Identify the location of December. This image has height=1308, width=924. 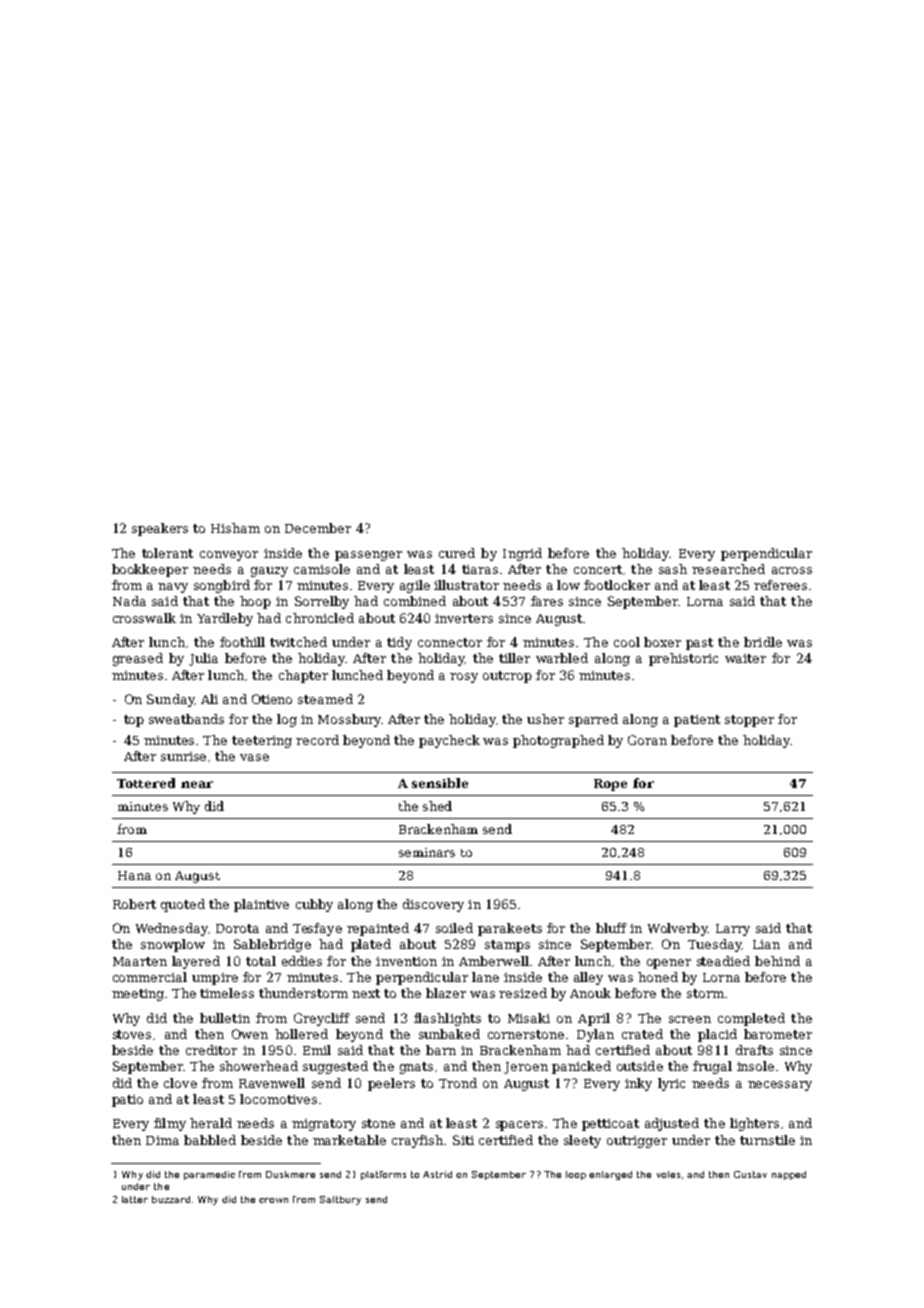
(318, 528).
